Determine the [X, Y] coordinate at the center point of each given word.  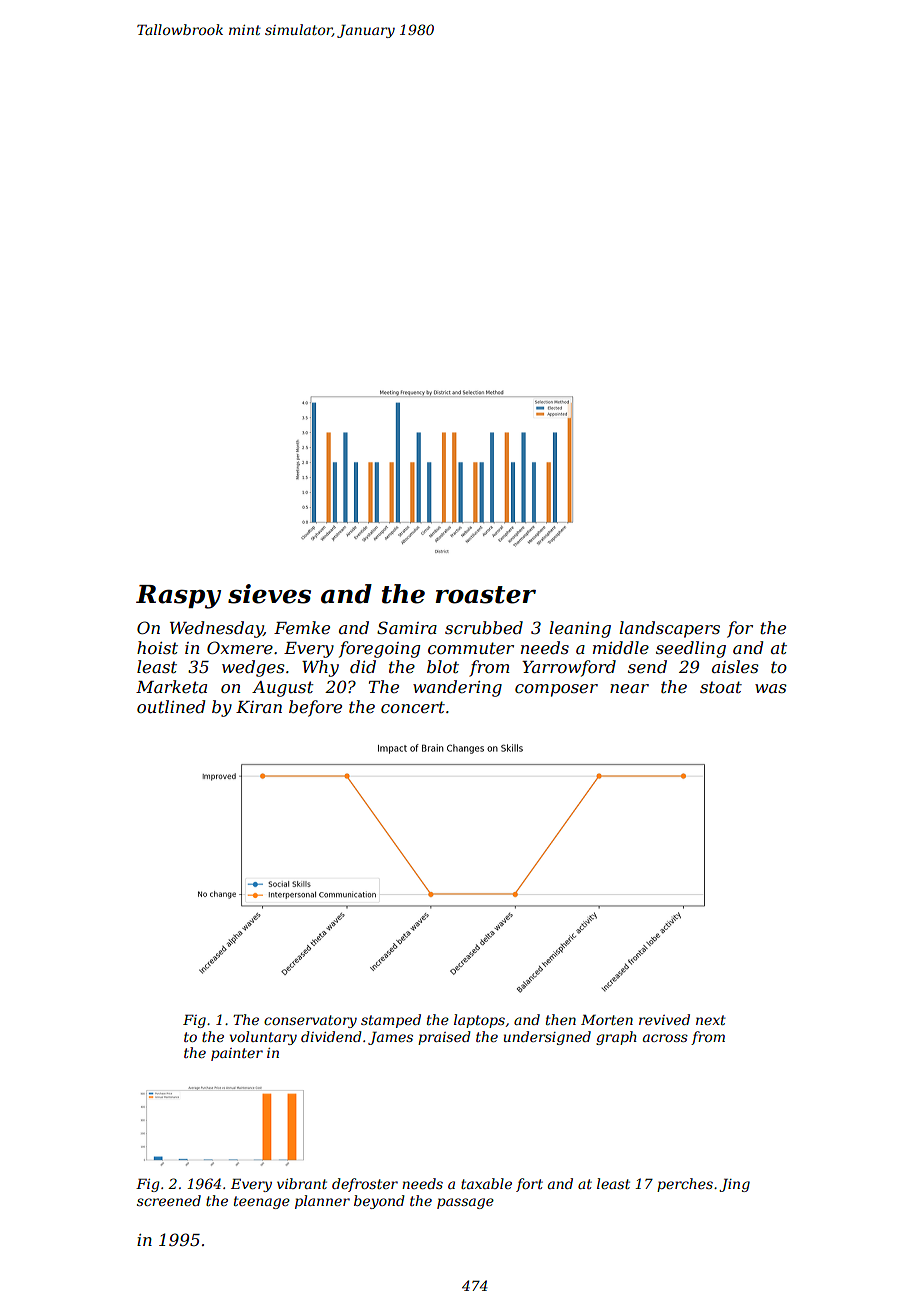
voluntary [263, 1038]
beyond [379, 1202]
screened [169, 1200]
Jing [734, 1185]
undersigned [547, 1038]
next [711, 1020]
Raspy [178, 597]
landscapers [669, 629]
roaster [485, 595]
